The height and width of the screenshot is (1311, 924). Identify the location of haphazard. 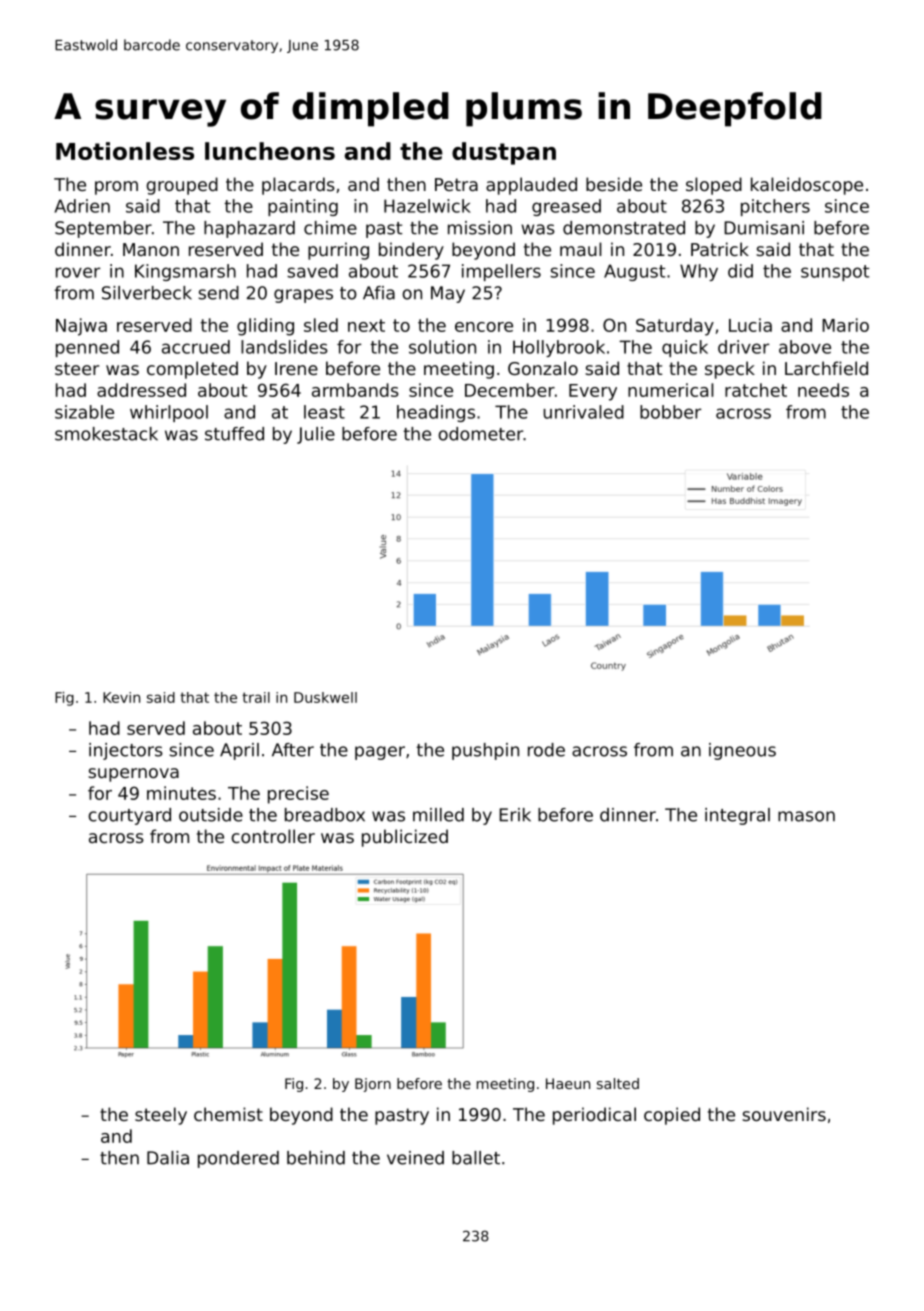
(249, 229).
